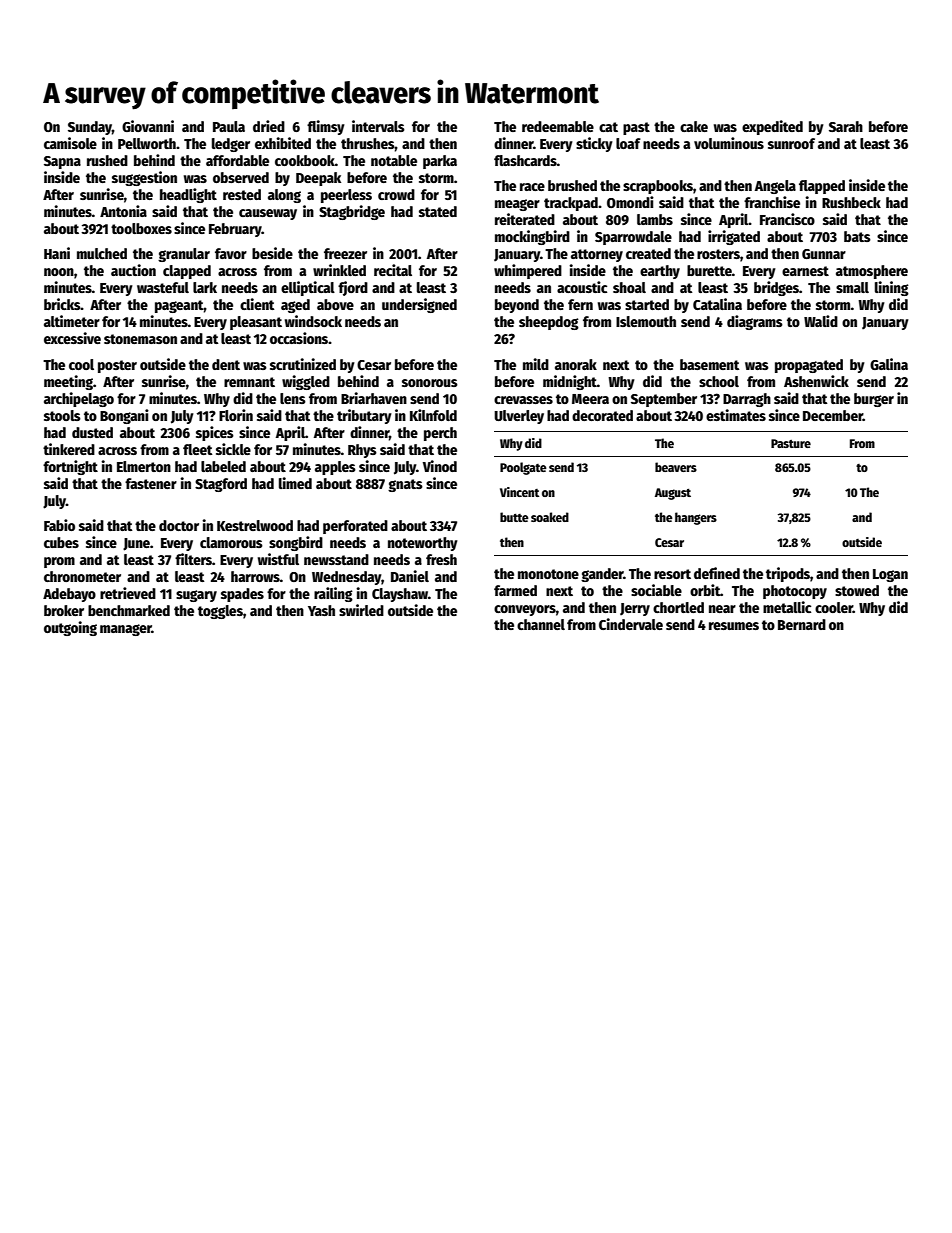 The height and width of the image is (1233, 952). I want to click on loaf, so click(628, 143).
